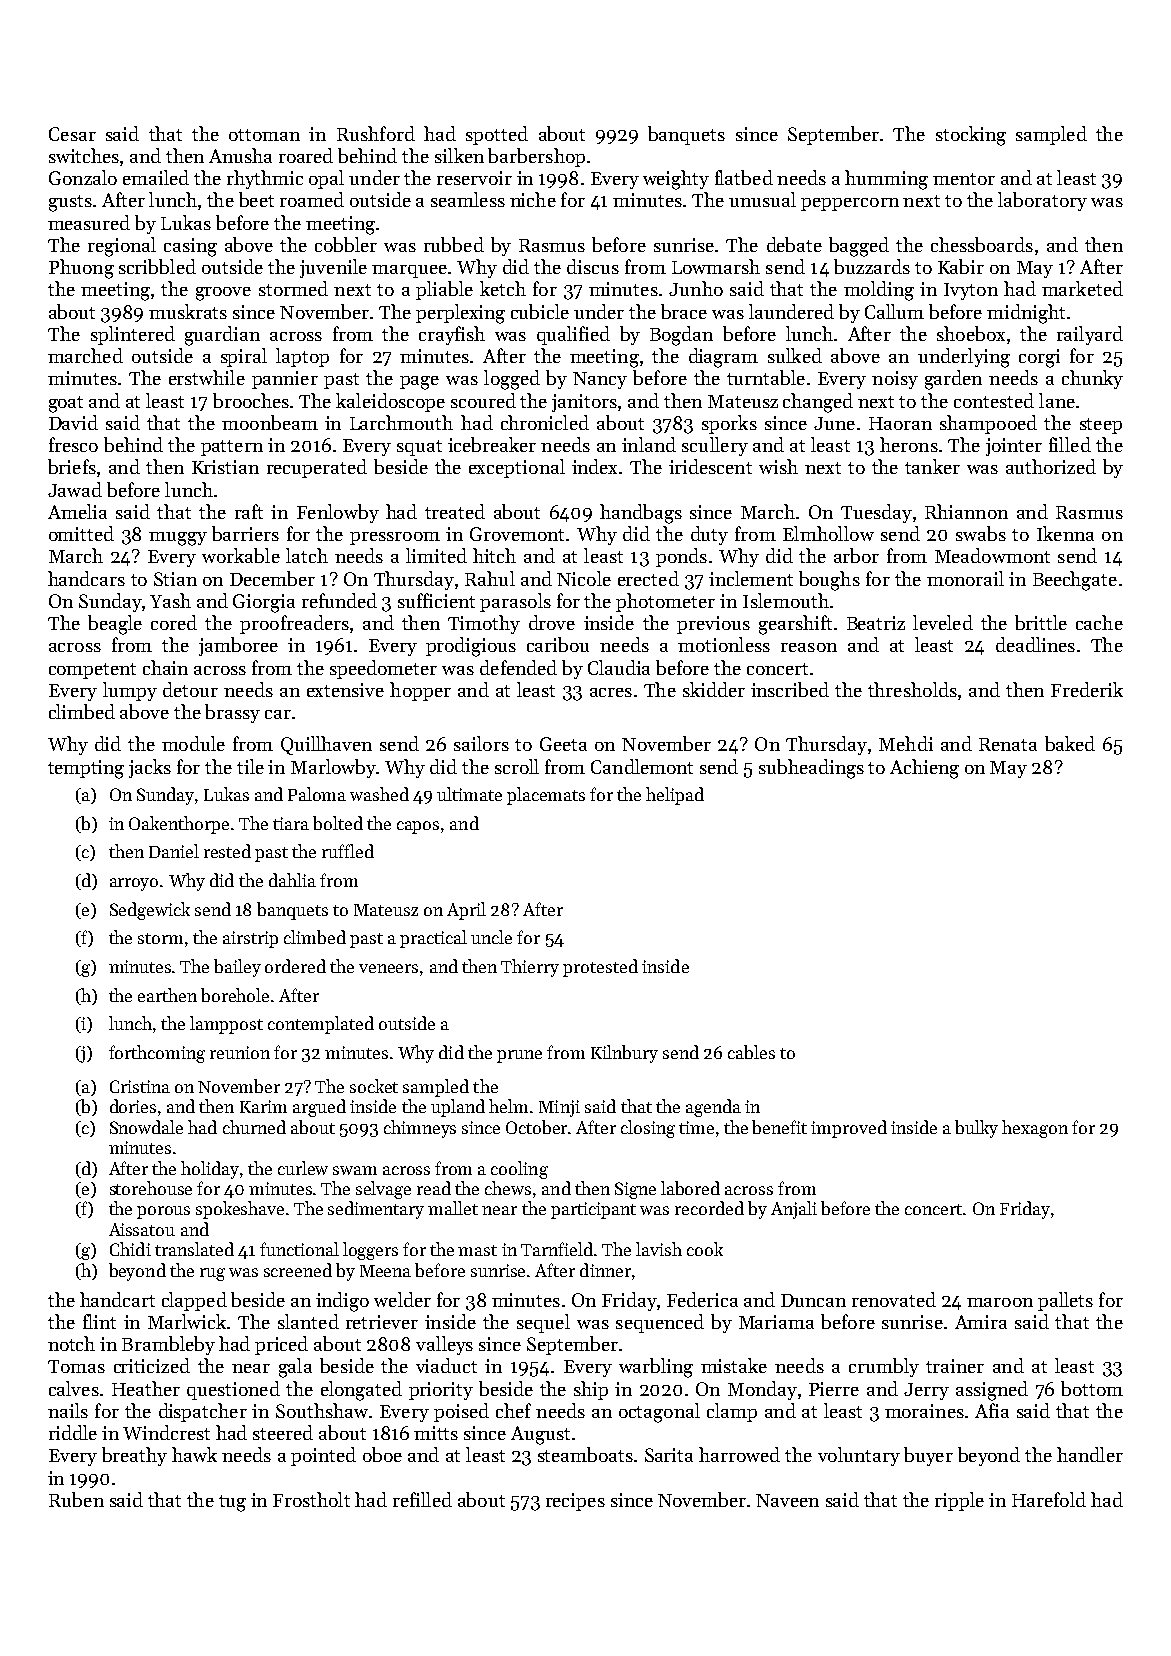 The image size is (1171, 1656). I want to click on Junho, so click(696, 288).
